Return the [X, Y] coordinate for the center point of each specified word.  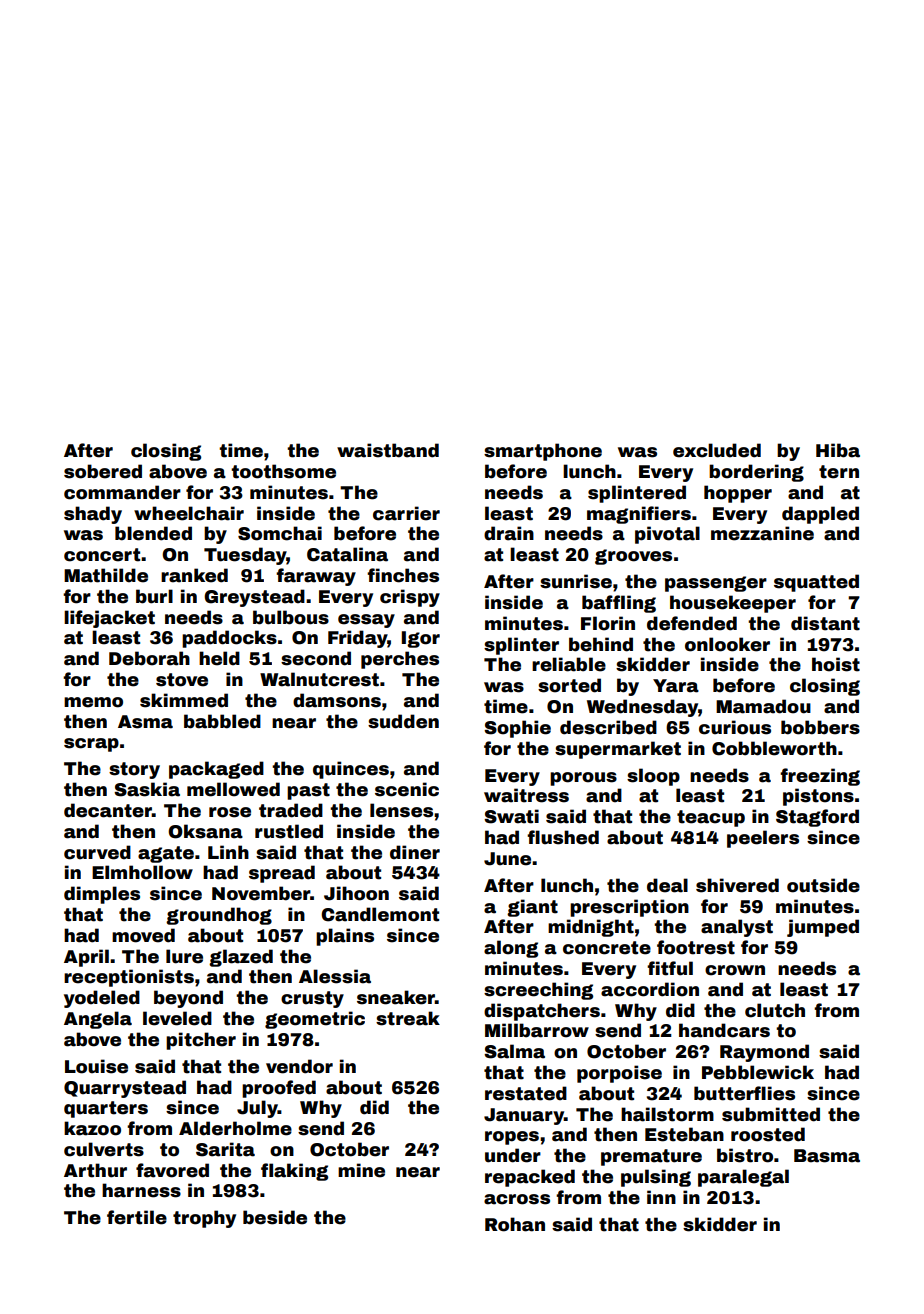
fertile [137, 1217]
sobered [103, 471]
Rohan [515, 1224]
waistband [388, 450]
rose [230, 812]
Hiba [838, 450]
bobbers [820, 727]
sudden [403, 721]
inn [661, 1197]
